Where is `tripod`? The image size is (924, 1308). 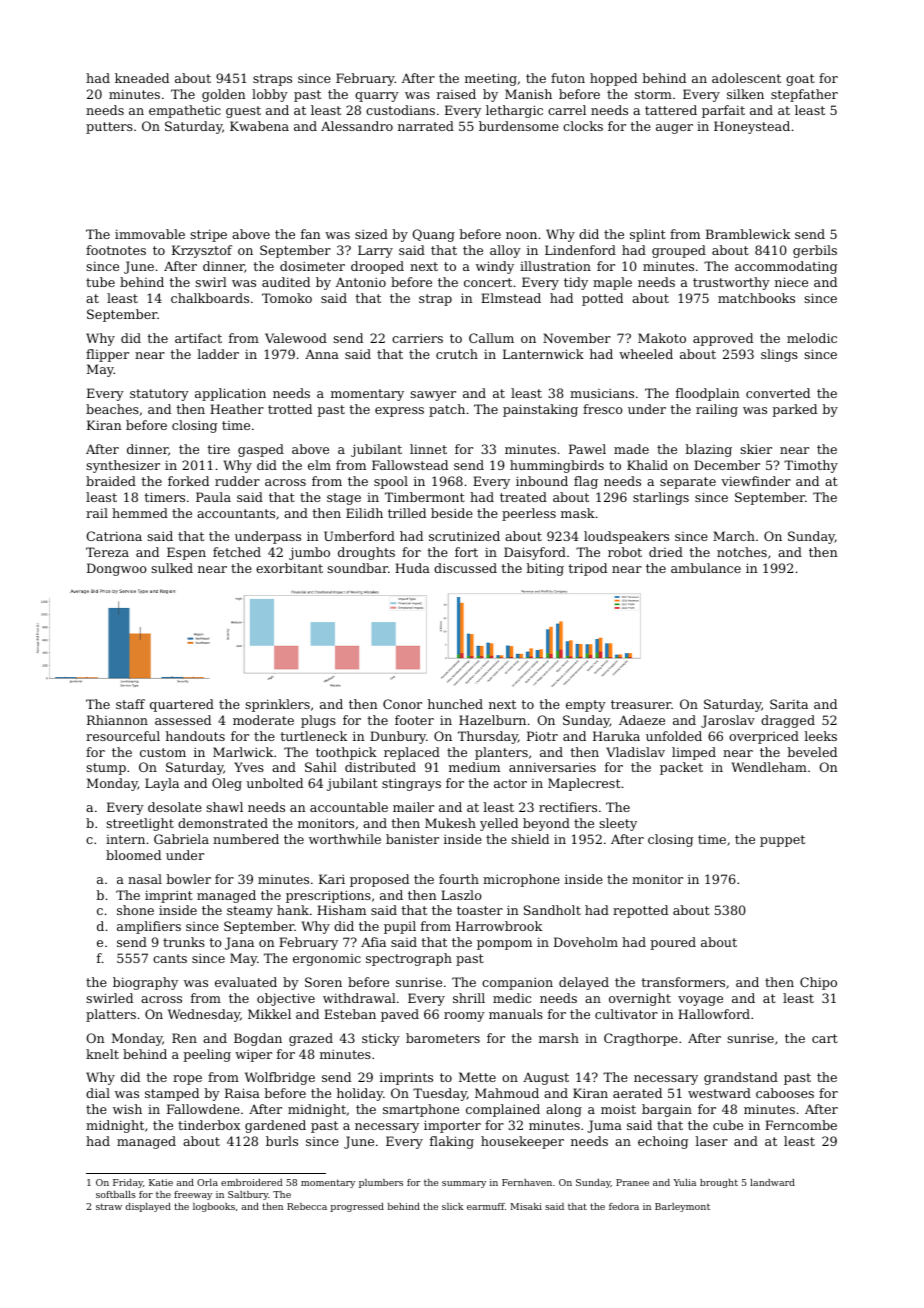
tripod is located at coordinates (588, 569).
